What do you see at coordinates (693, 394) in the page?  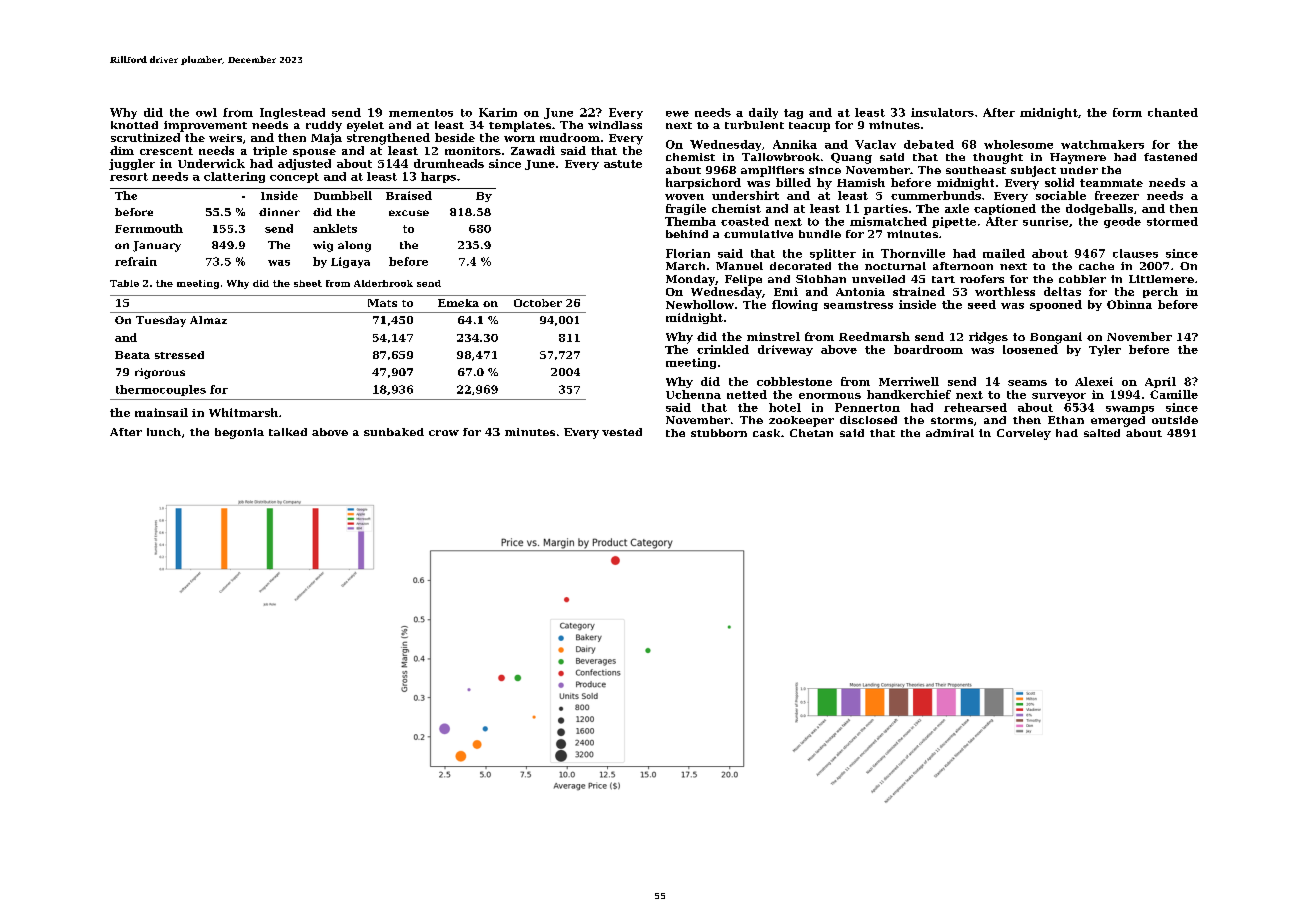 I see `Uchenna` at bounding box center [693, 394].
